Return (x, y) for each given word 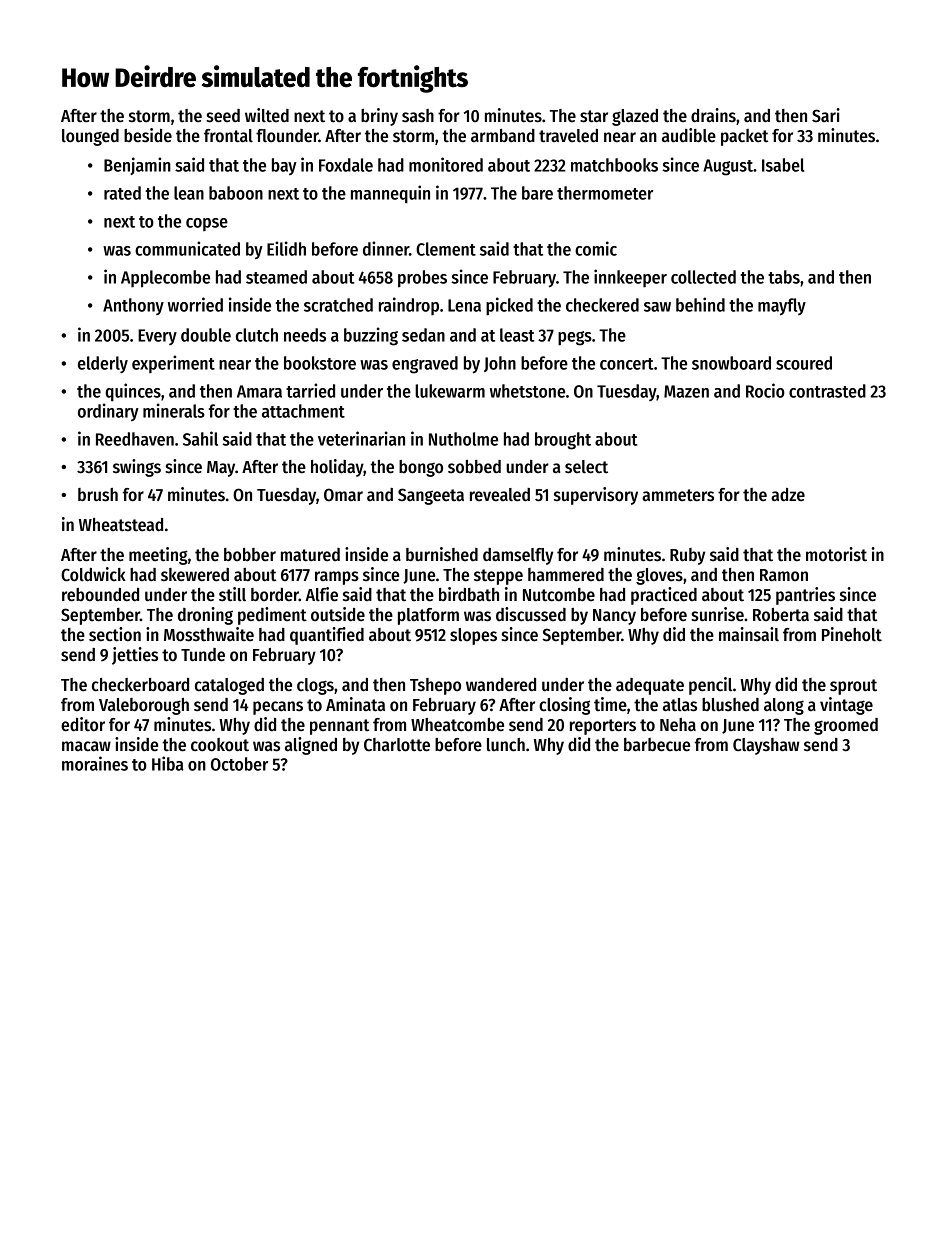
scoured (804, 363)
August (728, 167)
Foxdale (346, 165)
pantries (805, 596)
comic (596, 248)
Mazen (686, 391)
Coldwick (93, 574)
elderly (103, 364)
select (586, 467)
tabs (784, 277)
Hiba (168, 763)
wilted (267, 115)
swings (137, 468)
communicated (187, 248)
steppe (498, 577)
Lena (464, 305)
